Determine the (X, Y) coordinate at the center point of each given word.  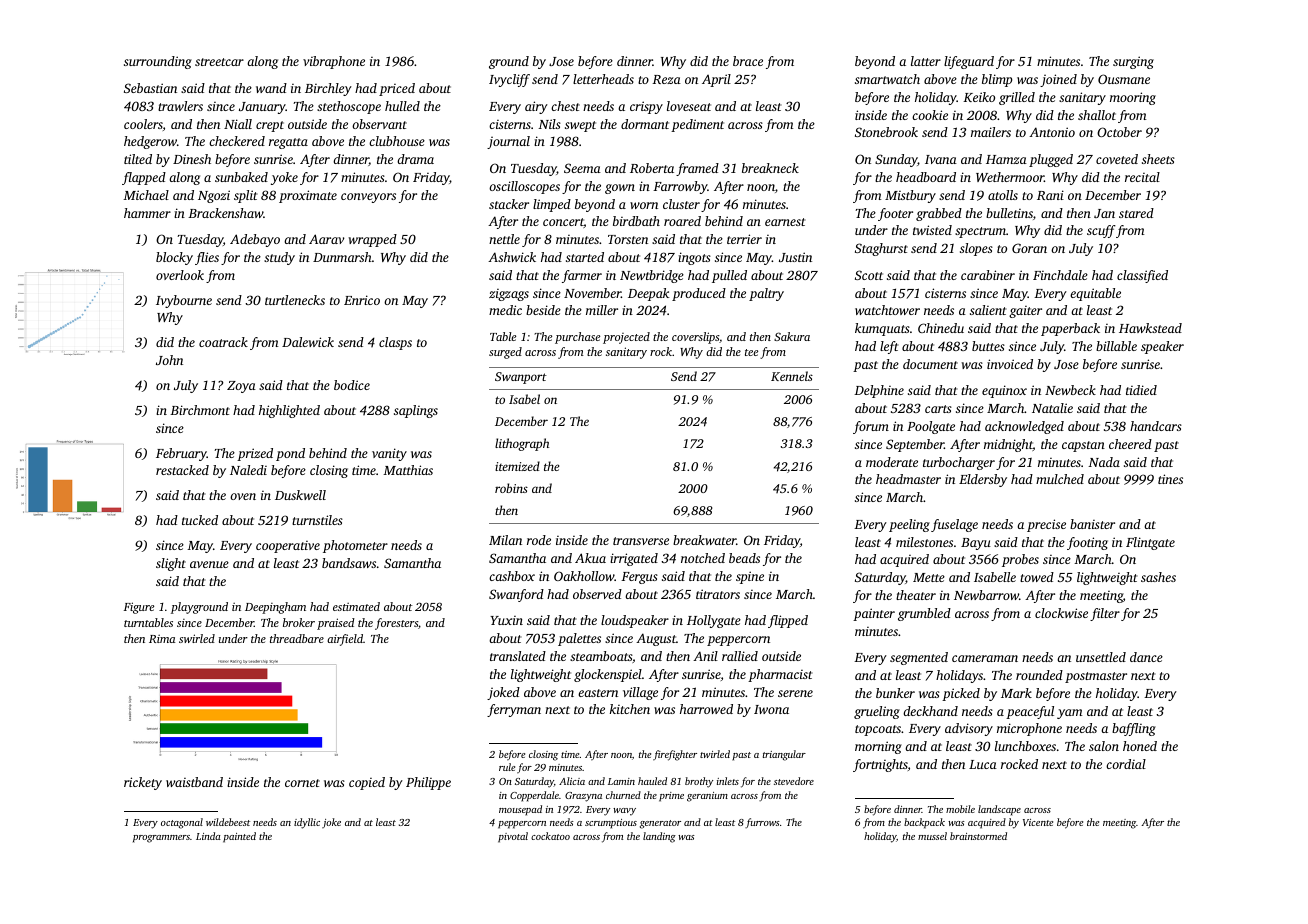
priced (397, 89)
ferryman (514, 710)
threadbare (297, 638)
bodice (352, 385)
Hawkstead (1150, 328)
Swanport (521, 378)
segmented (919, 658)
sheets (1158, 159)
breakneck (770, 168)
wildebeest (228, 822)
